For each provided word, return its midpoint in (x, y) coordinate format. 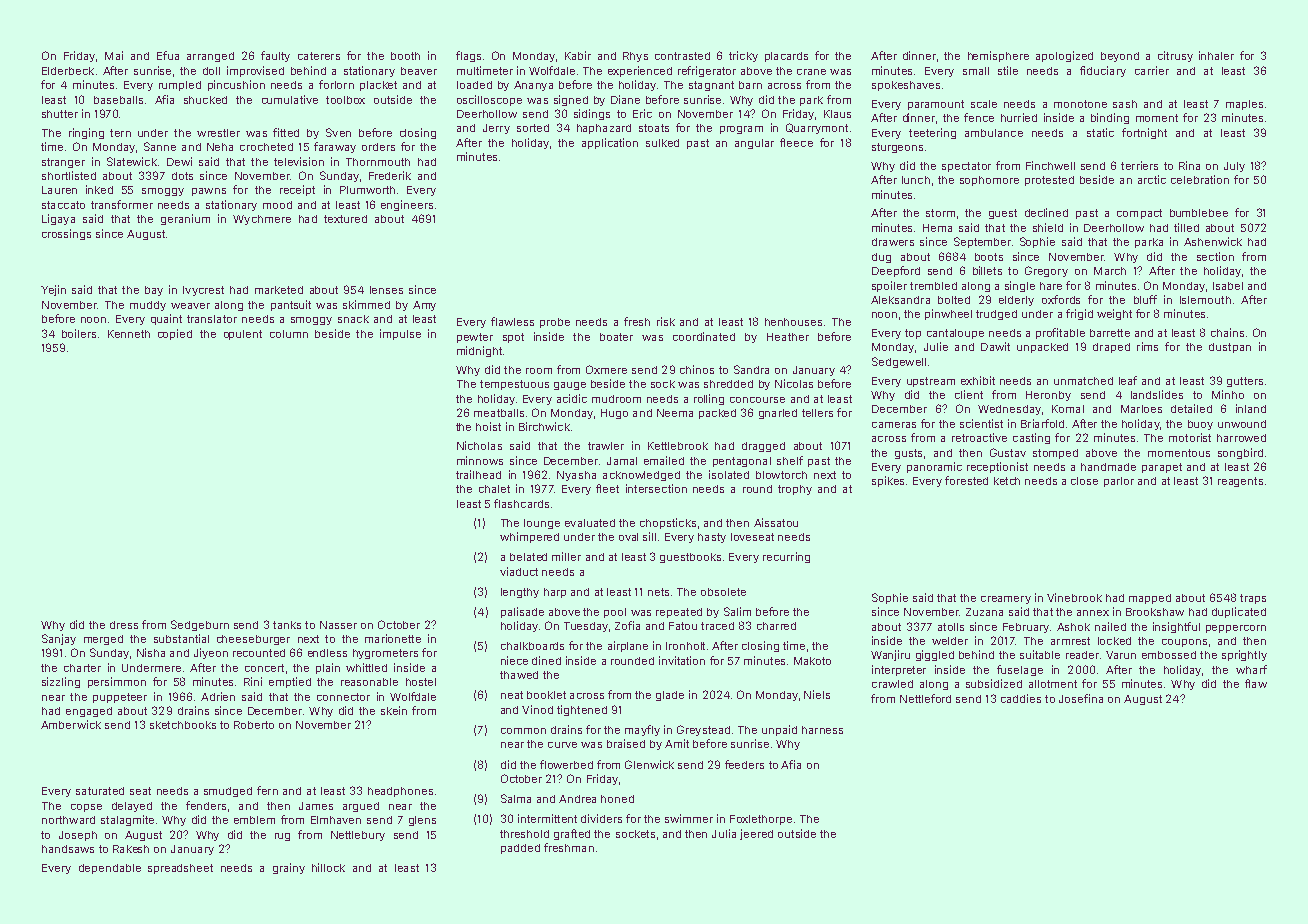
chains (1227, 332)
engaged (89, 712)
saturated (100, 791)
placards (786, 57)
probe (555, 323)
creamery (1006, 600)
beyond (1120, 57)
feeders (744, 764)
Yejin (53, 290)
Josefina (1081, 698)
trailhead (478, 474)
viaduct (519, 571)
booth (405, 56)
